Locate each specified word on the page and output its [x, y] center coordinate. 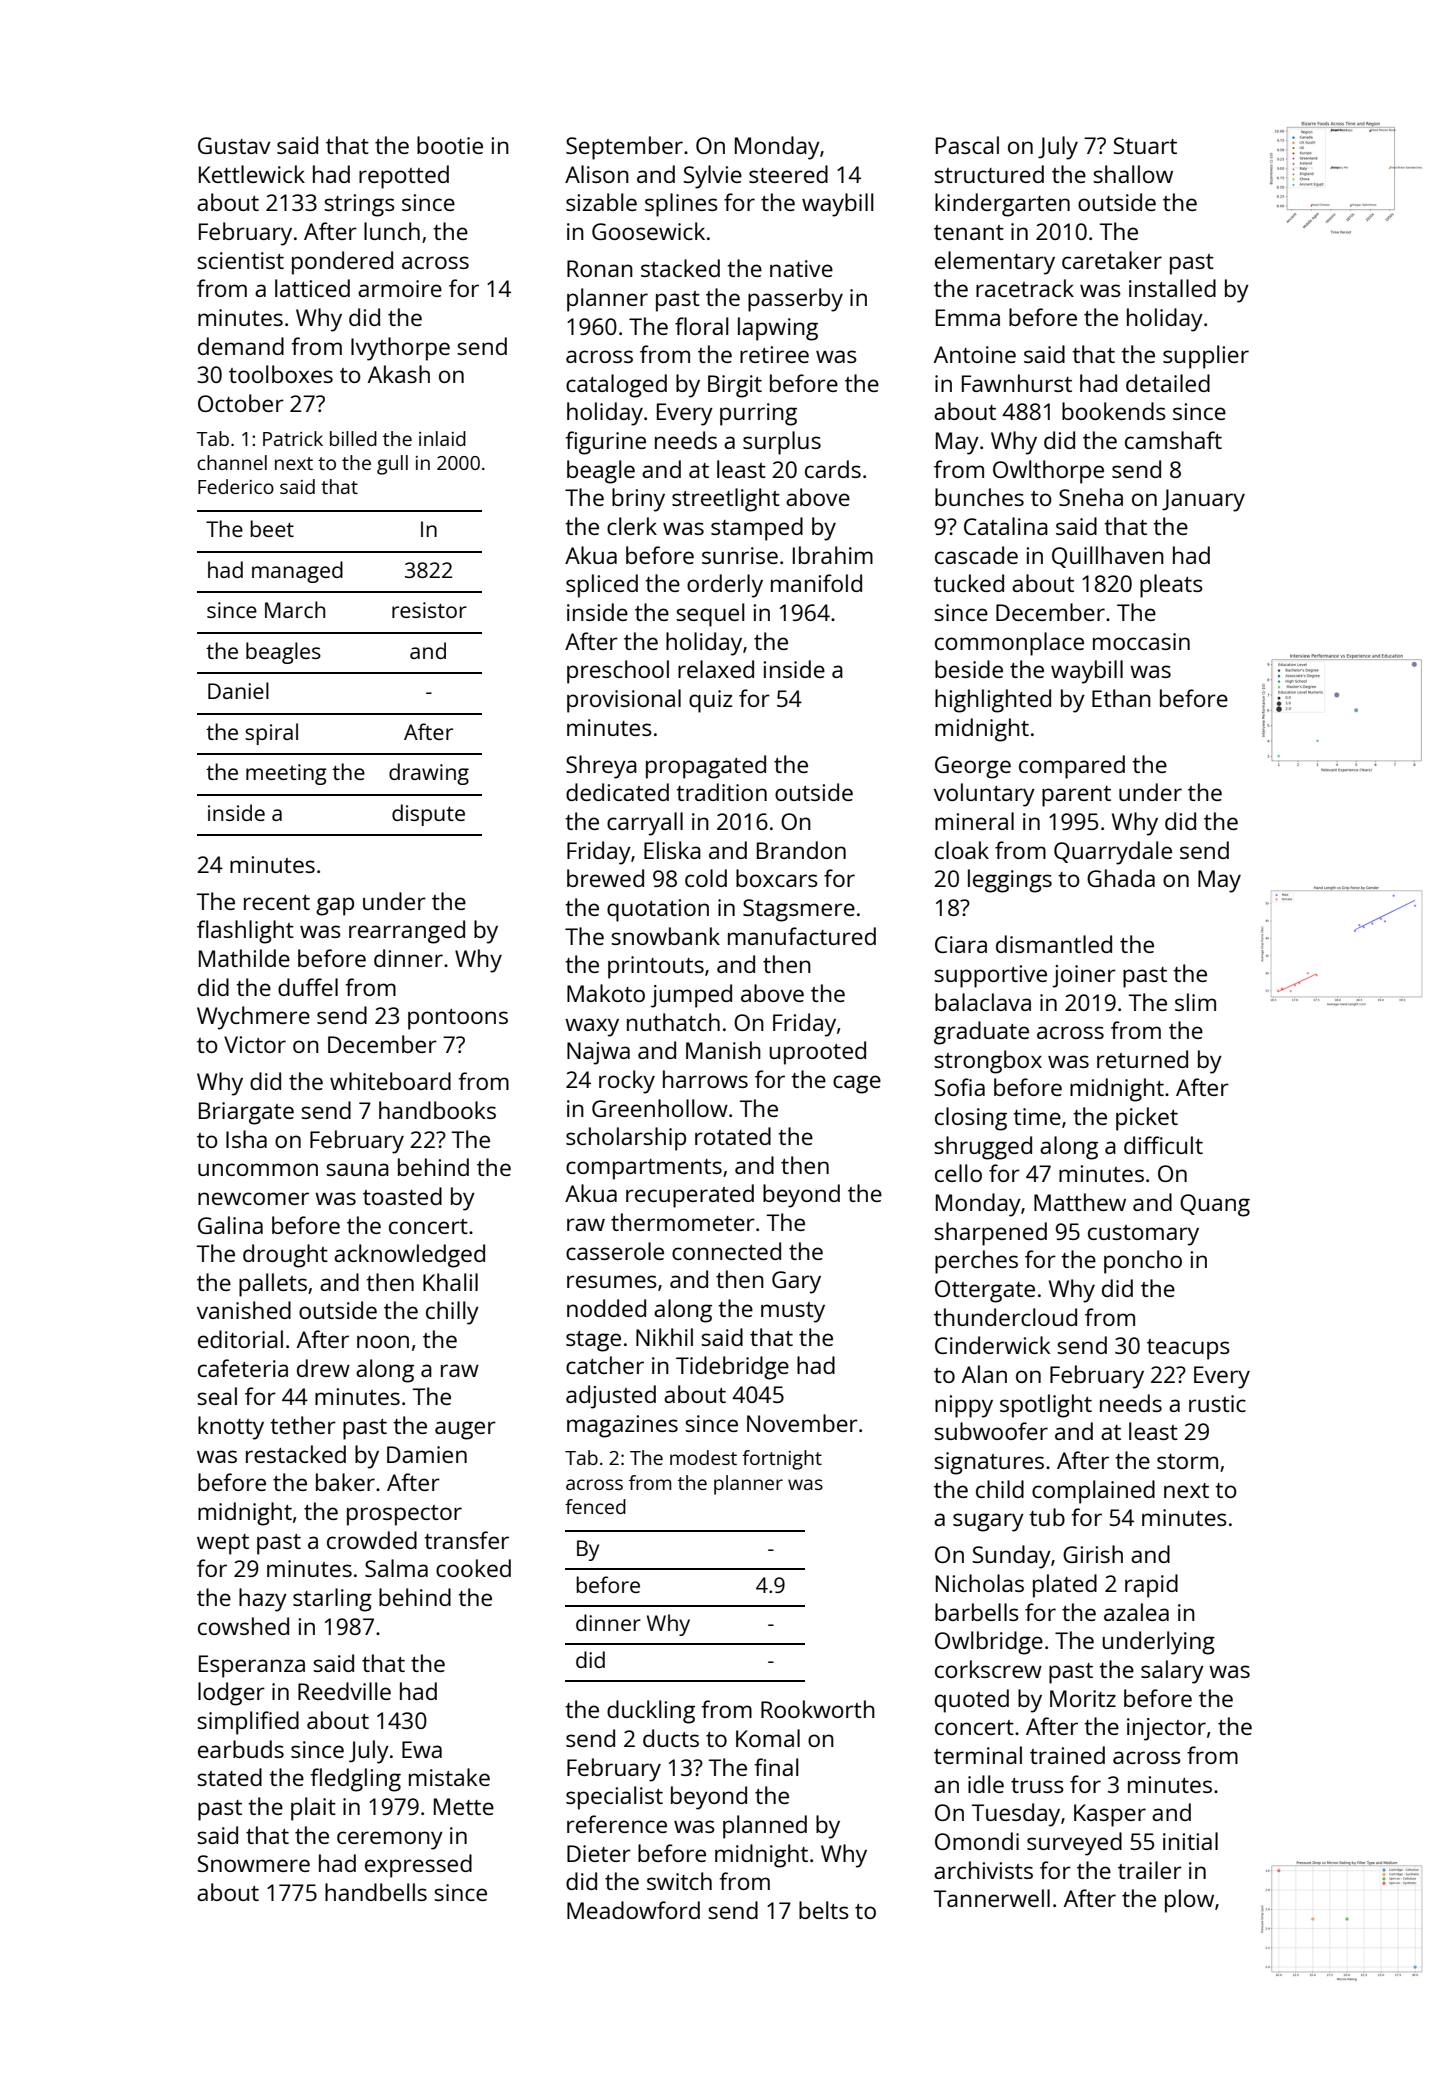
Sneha [1091, 497]
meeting [286, 774]
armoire [400, 288]
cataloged [616, 386]
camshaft [1173, 440]
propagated [706, 767]
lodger [231, 1694]
